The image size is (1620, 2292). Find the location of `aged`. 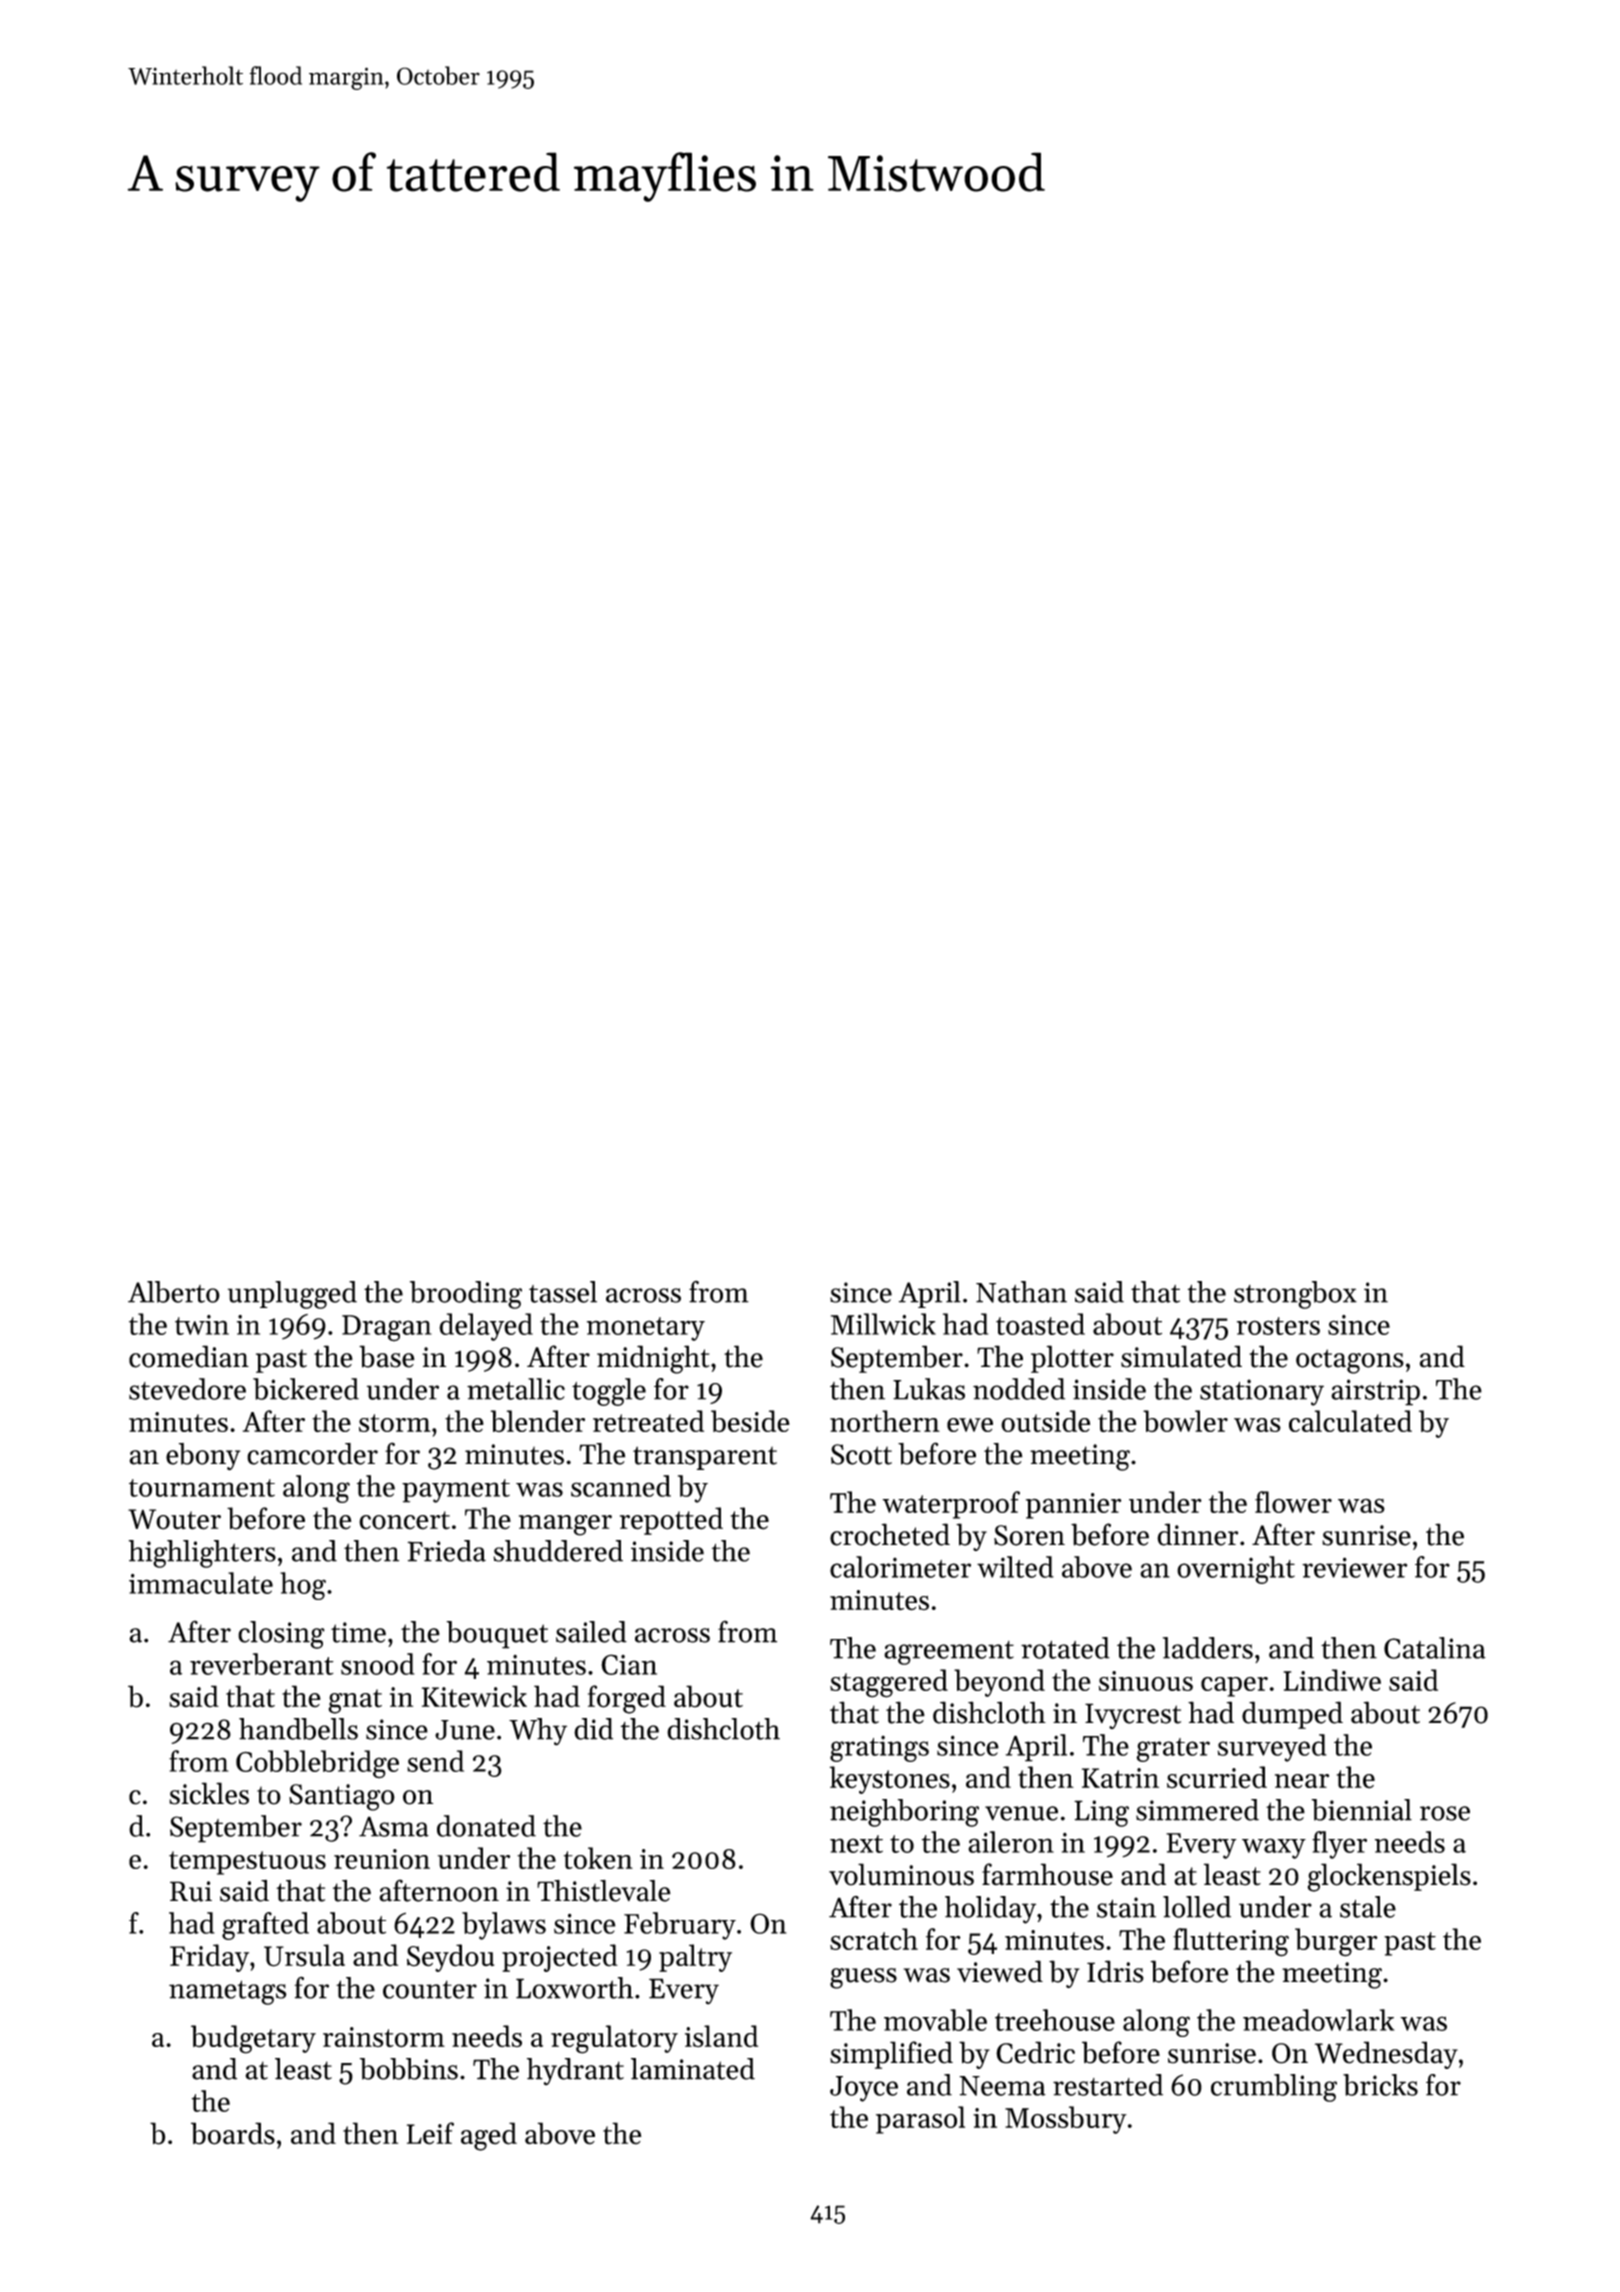

aged is located at coordinates (489, 2136).
